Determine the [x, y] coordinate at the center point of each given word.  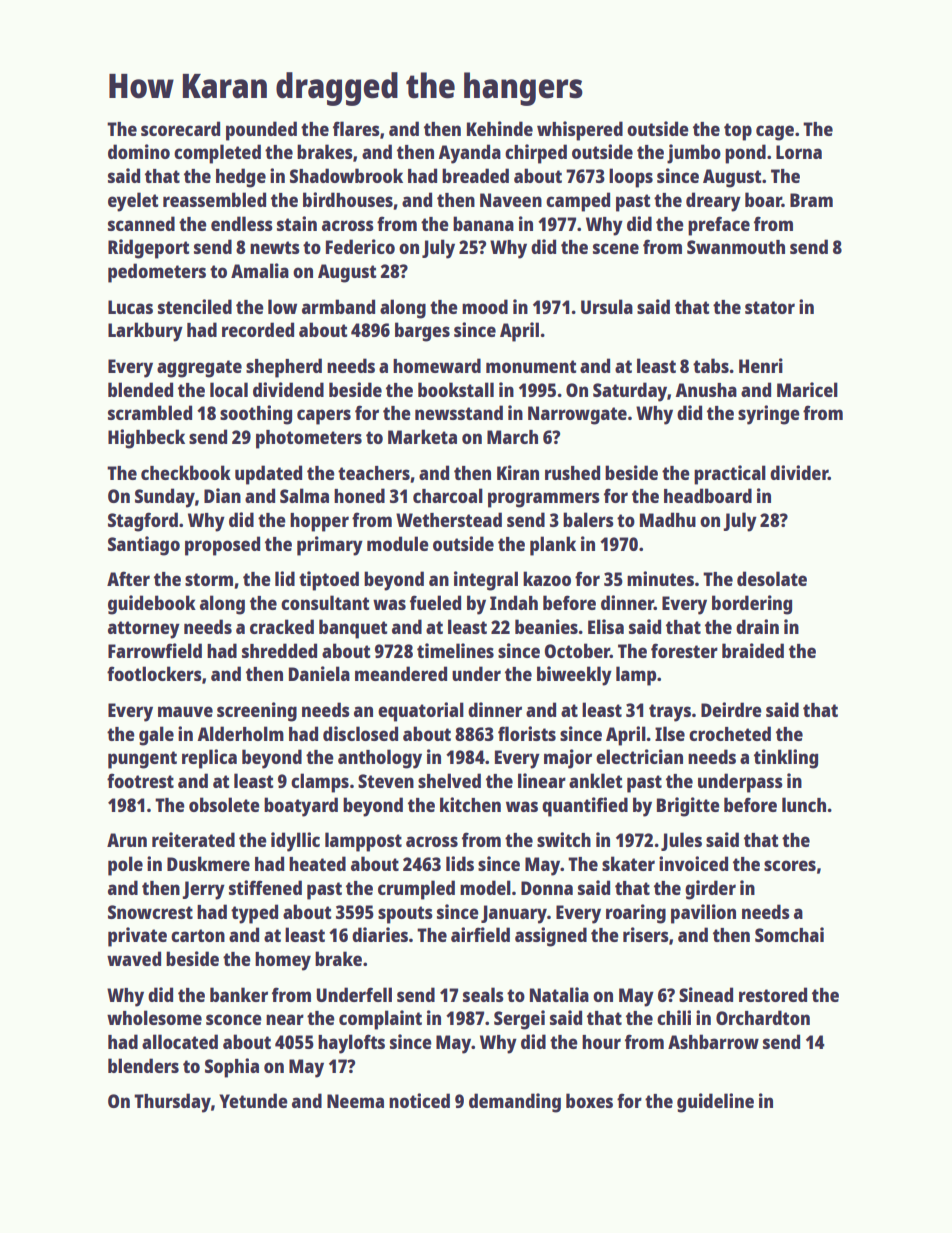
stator [770, 307]
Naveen [511, 200]
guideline [715, 1103]
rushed [572, 472]
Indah [514, 602]
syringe [769, 415]
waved [134, 958]
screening [257, 712]
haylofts [351, 1044]
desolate [772, 578]
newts [275, 247]
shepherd [284, 368]
